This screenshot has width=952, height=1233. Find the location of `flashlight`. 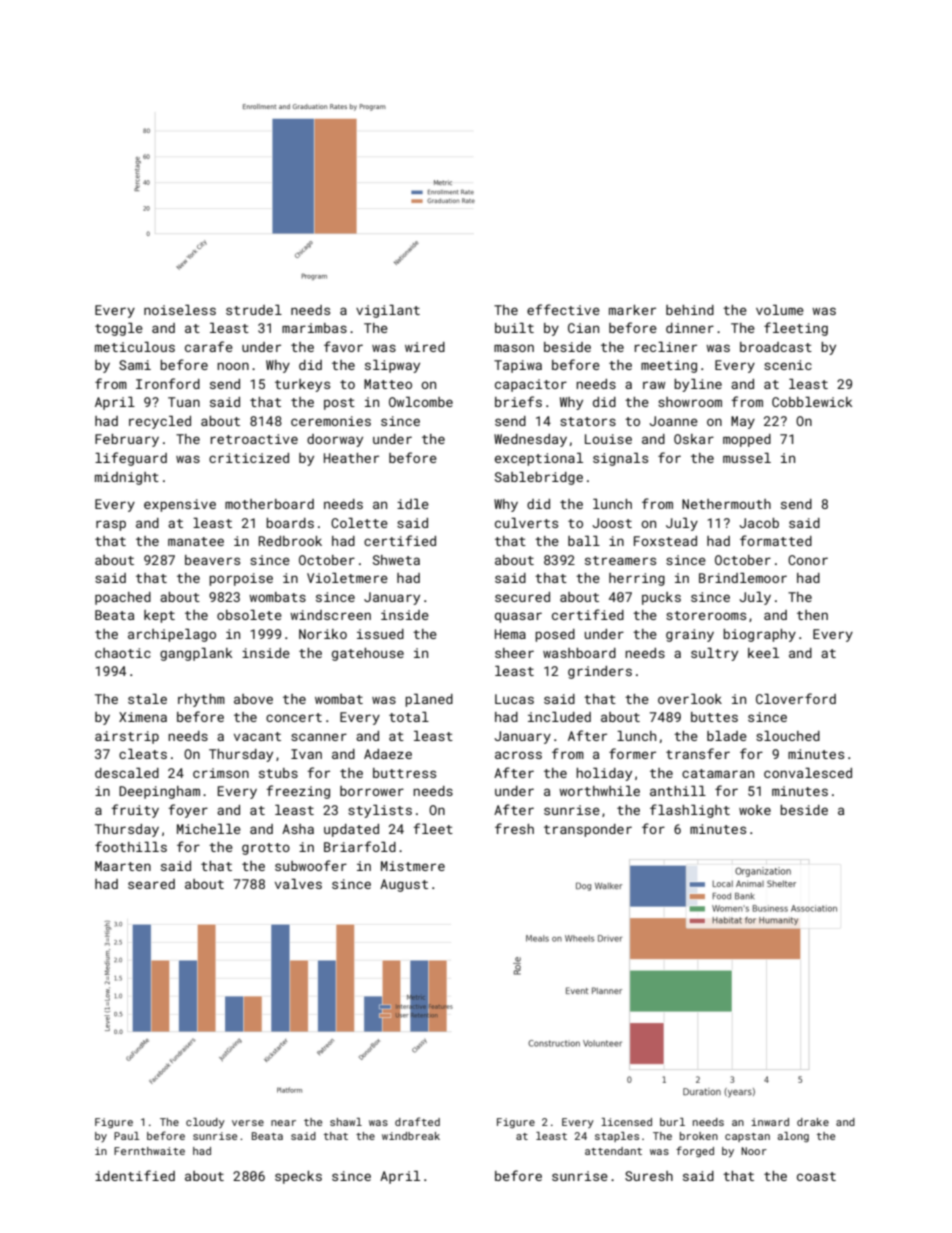

flashlight is located at coordinates (690, 811).
